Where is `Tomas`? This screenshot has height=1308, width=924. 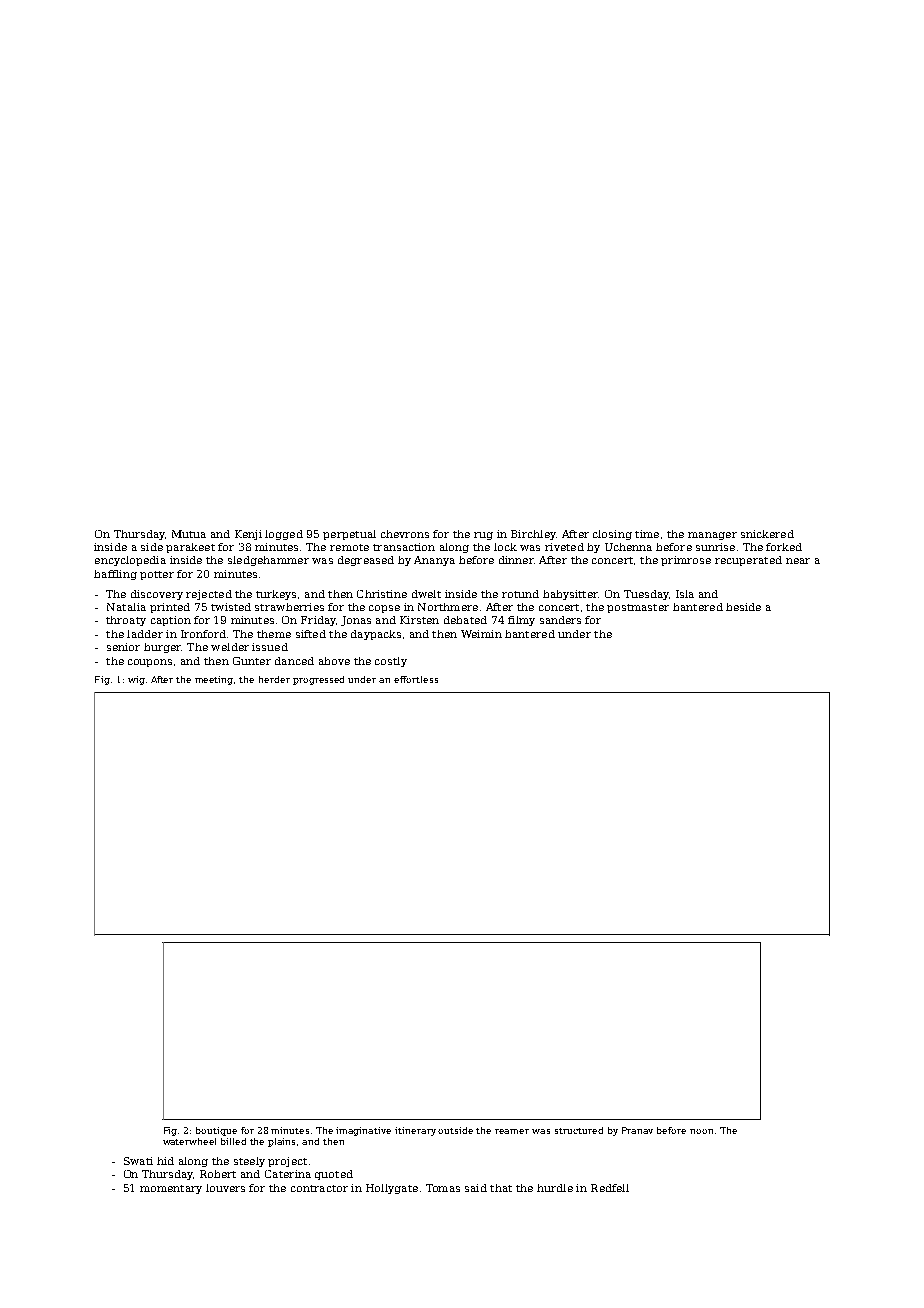 Tomas is located at coordinates (443, 1188).
